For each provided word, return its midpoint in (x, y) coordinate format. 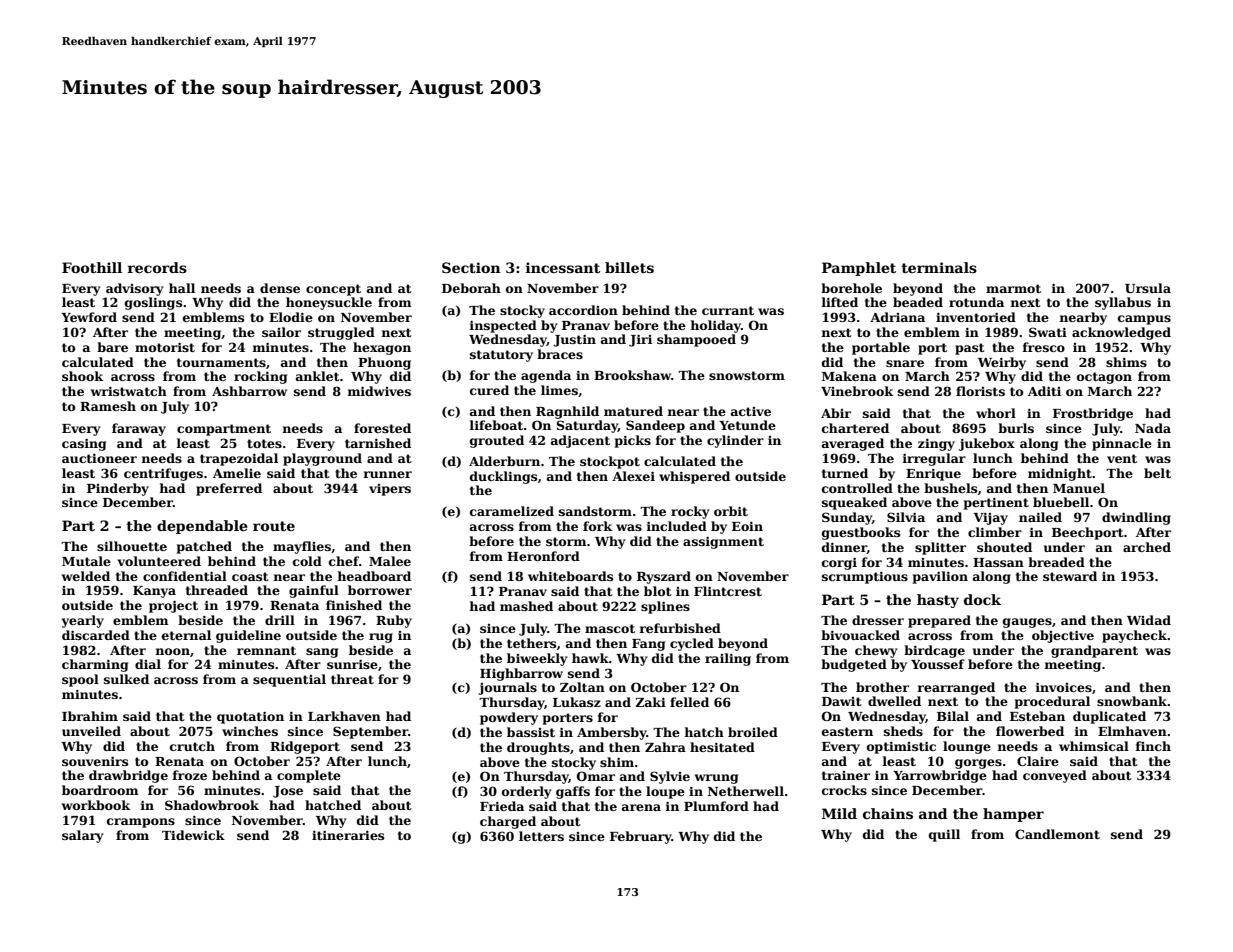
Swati (1048, 332)
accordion (583, 310)
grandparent (1094, 651)
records (157, 267)
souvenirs (95, 761)
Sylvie (670, 777)
